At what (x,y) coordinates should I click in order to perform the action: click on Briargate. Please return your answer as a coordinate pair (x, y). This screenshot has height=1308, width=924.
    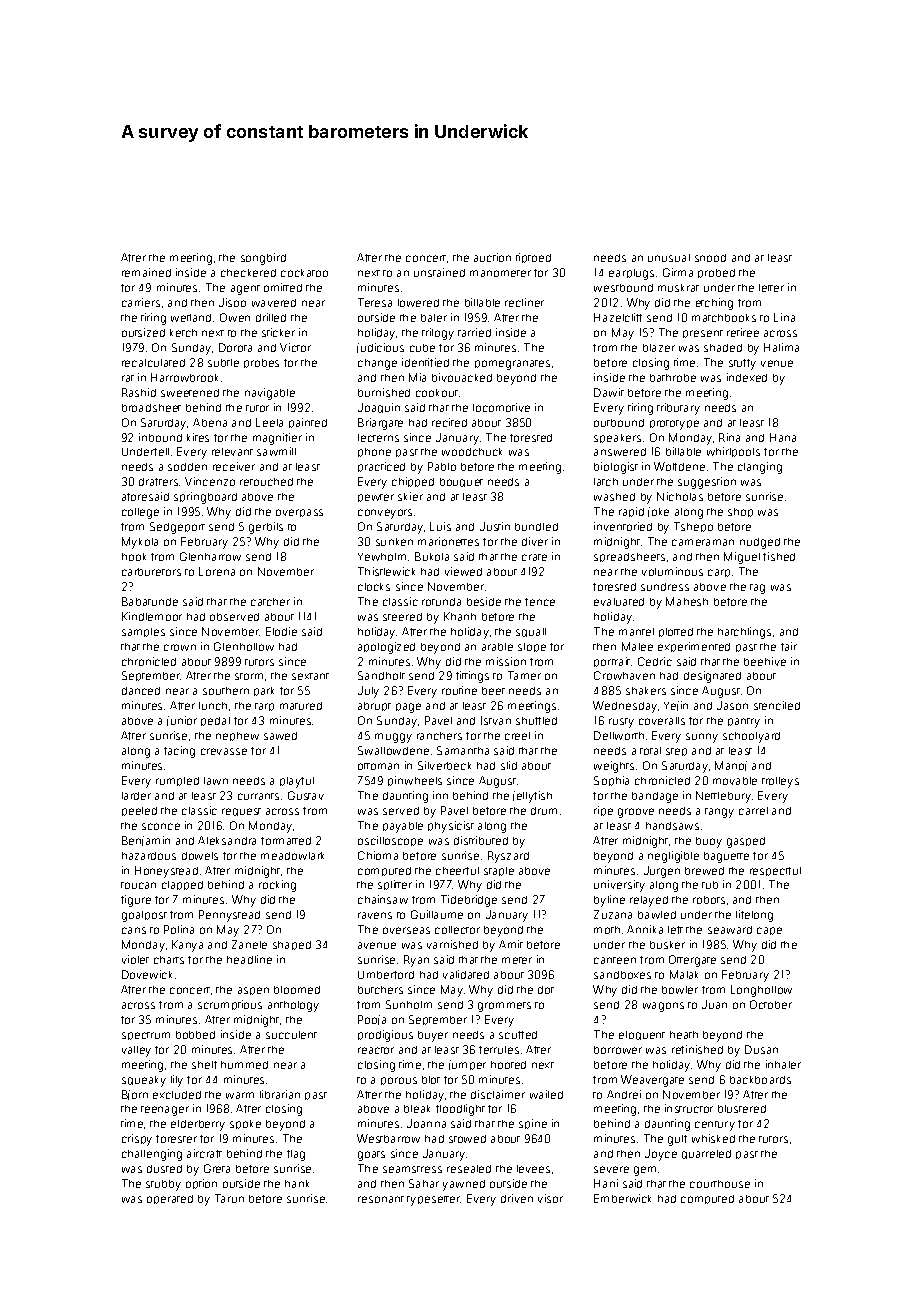
    Looking at the image, I should click on (380, 424).
